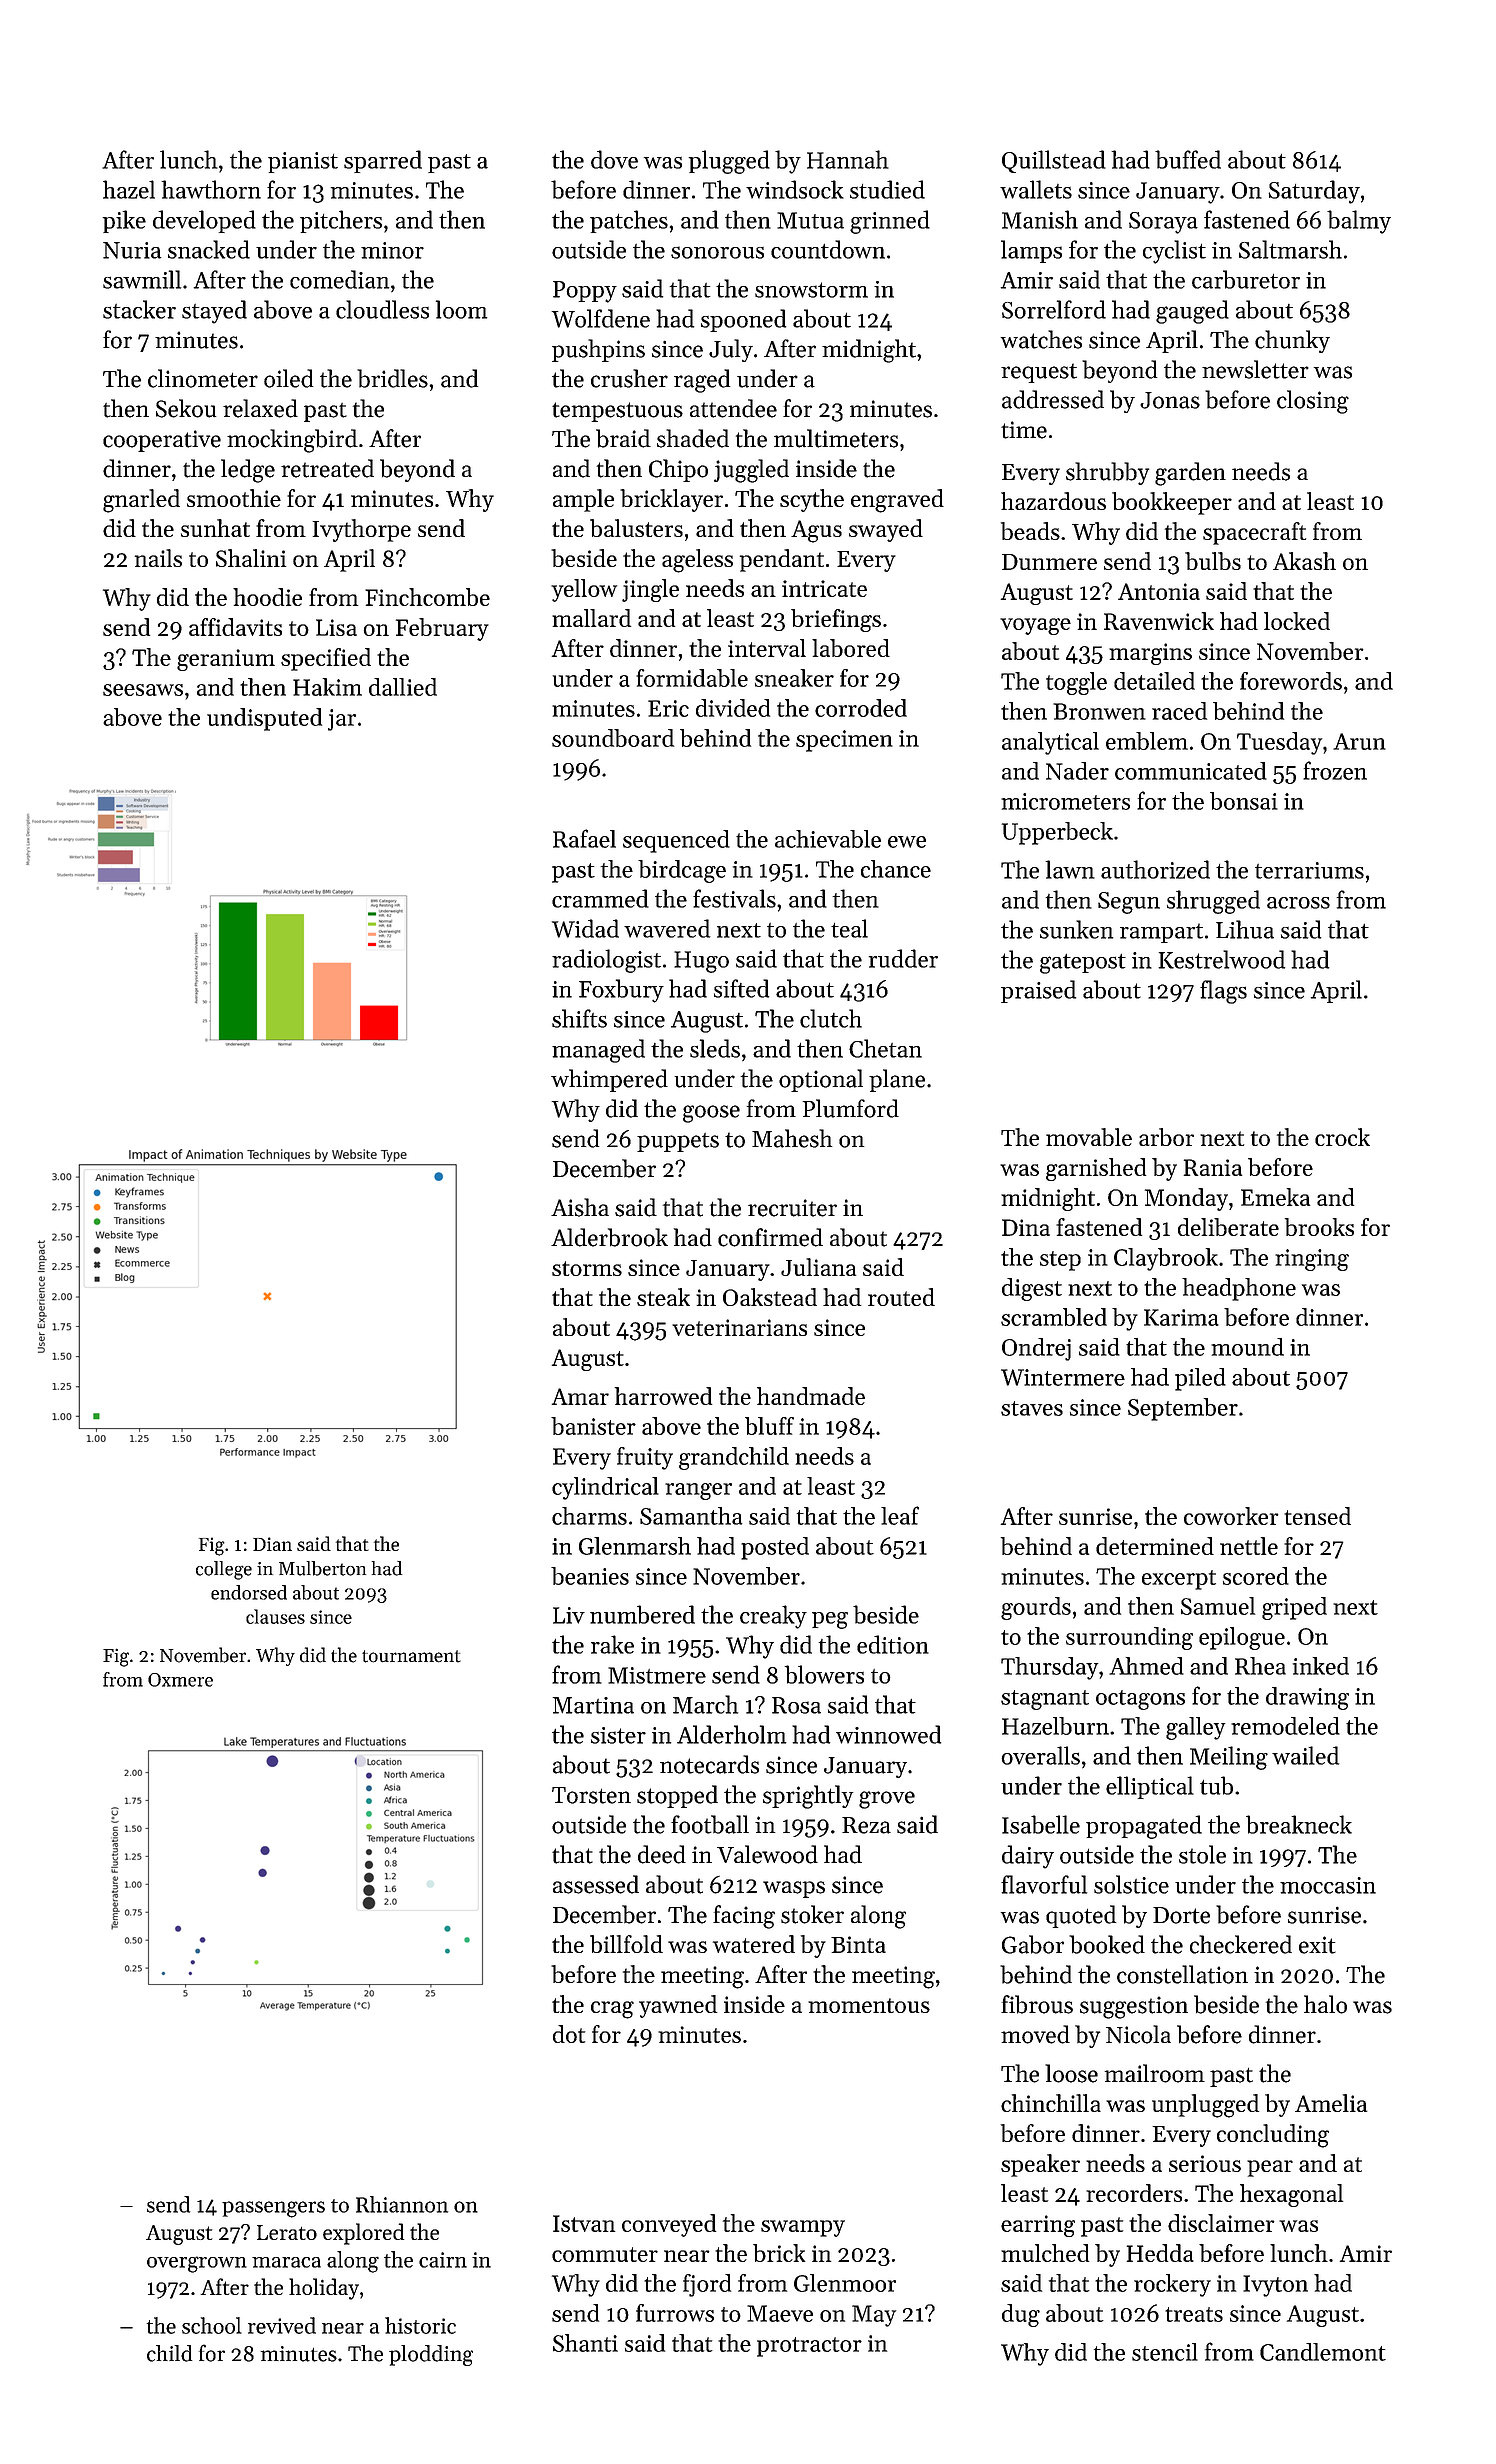 This page has width=1496, height=2464. What do you see at coordinates (676, 841) in the page?
I see `sequenced` at bounding box center [676, 841].
